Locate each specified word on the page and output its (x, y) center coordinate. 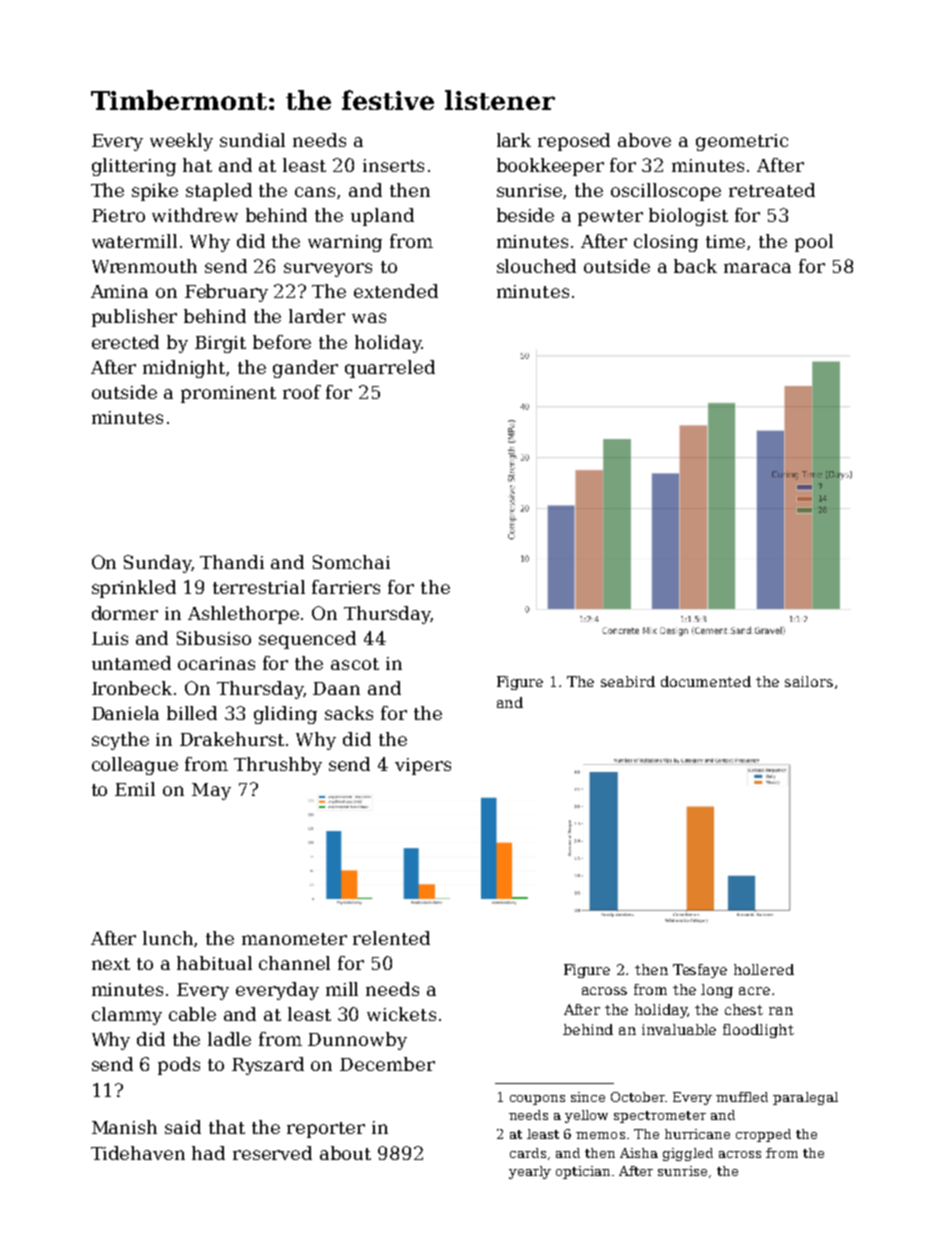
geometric (742, 142)
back (695, 266)
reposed (574, 142)
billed (192, 713)
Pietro (118, 215)
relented (391, 938)
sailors (809, 681)
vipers (423, 766)
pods (179, 1066)
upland (382, 217)
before (282, 342)
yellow (586, 1116)
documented (706, 681)
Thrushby (278, 766)
